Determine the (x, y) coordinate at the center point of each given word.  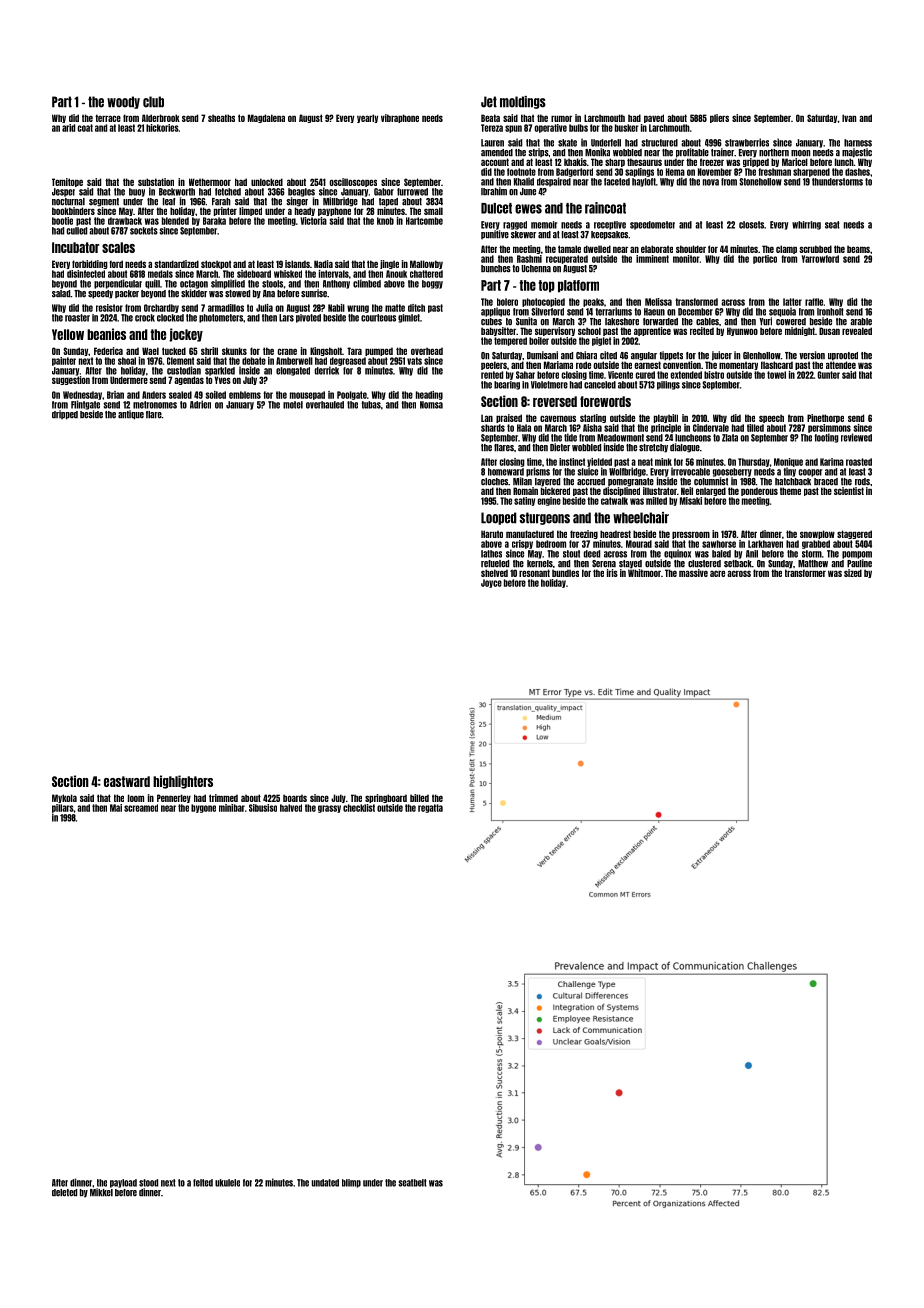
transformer (805, 573)
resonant (534, 573)
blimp (351, 1183)
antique (131, 415)
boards (295, 798)
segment (104, 202)
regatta (430, 808)
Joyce (491, 583)
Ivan (849, 118)
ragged (515, 225)
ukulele (227, 1183)
